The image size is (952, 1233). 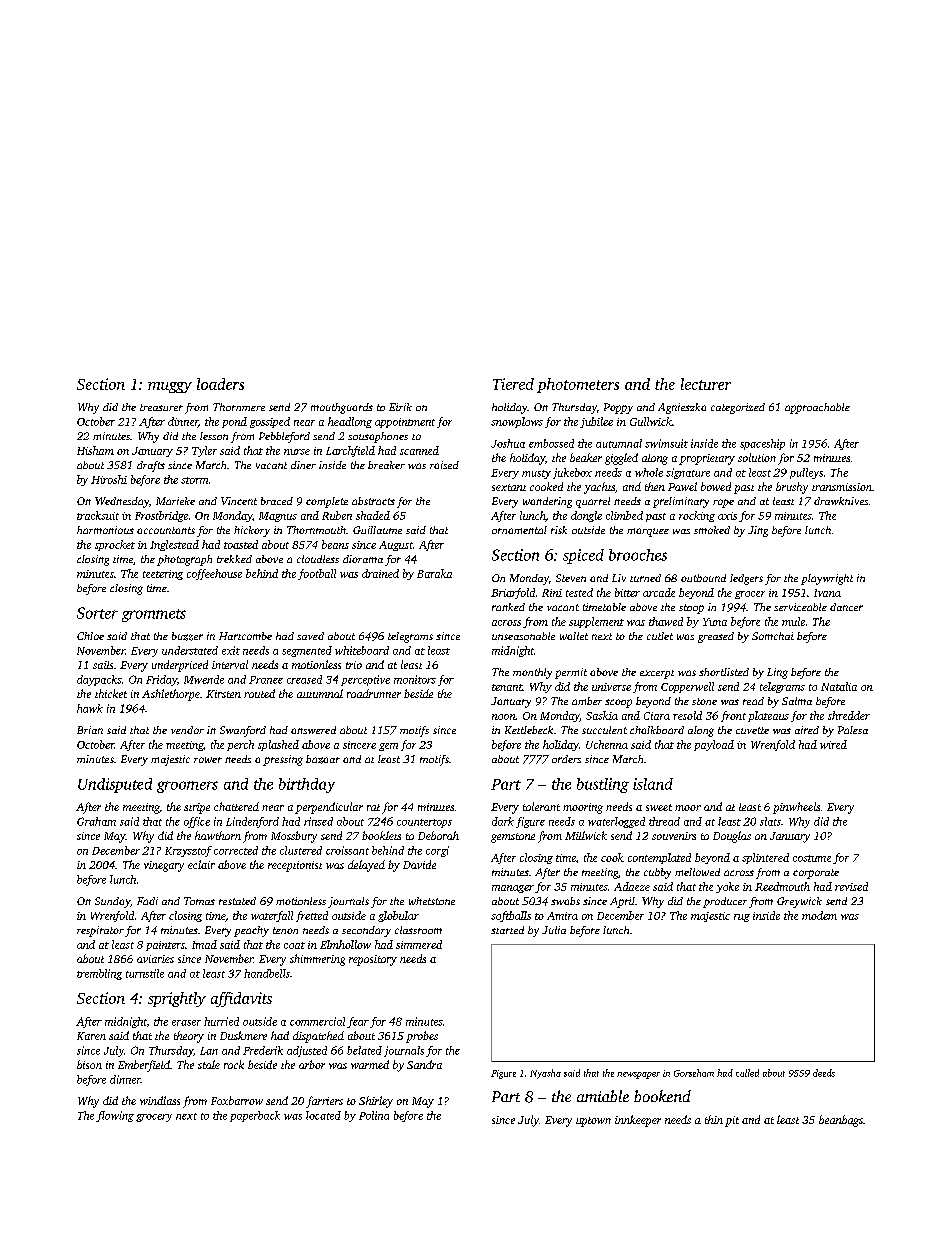 I want to click on countertops, so click(x=424, y=823).
